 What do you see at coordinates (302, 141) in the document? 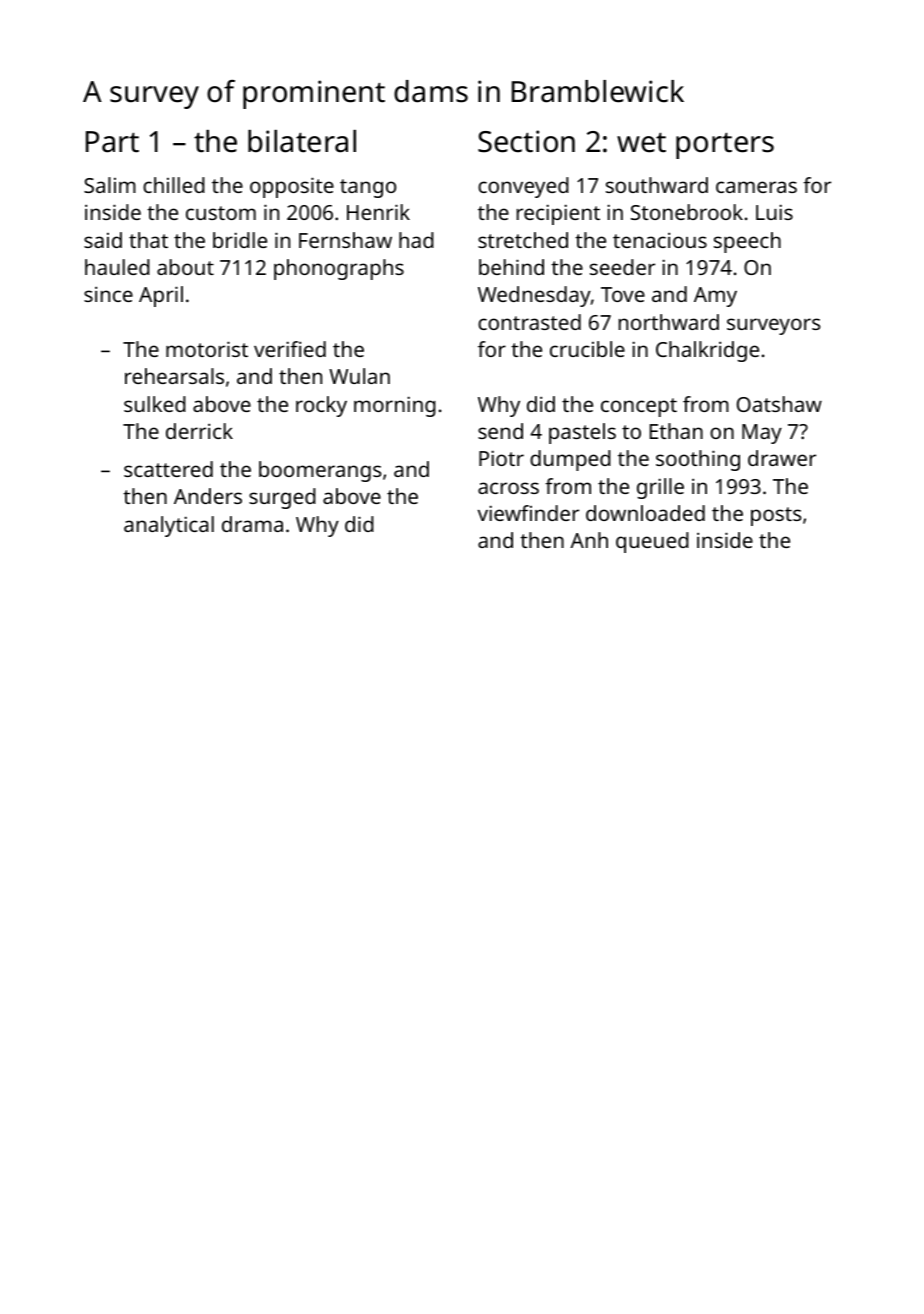
I see `bilateral` at bounding box center [302, 141].
